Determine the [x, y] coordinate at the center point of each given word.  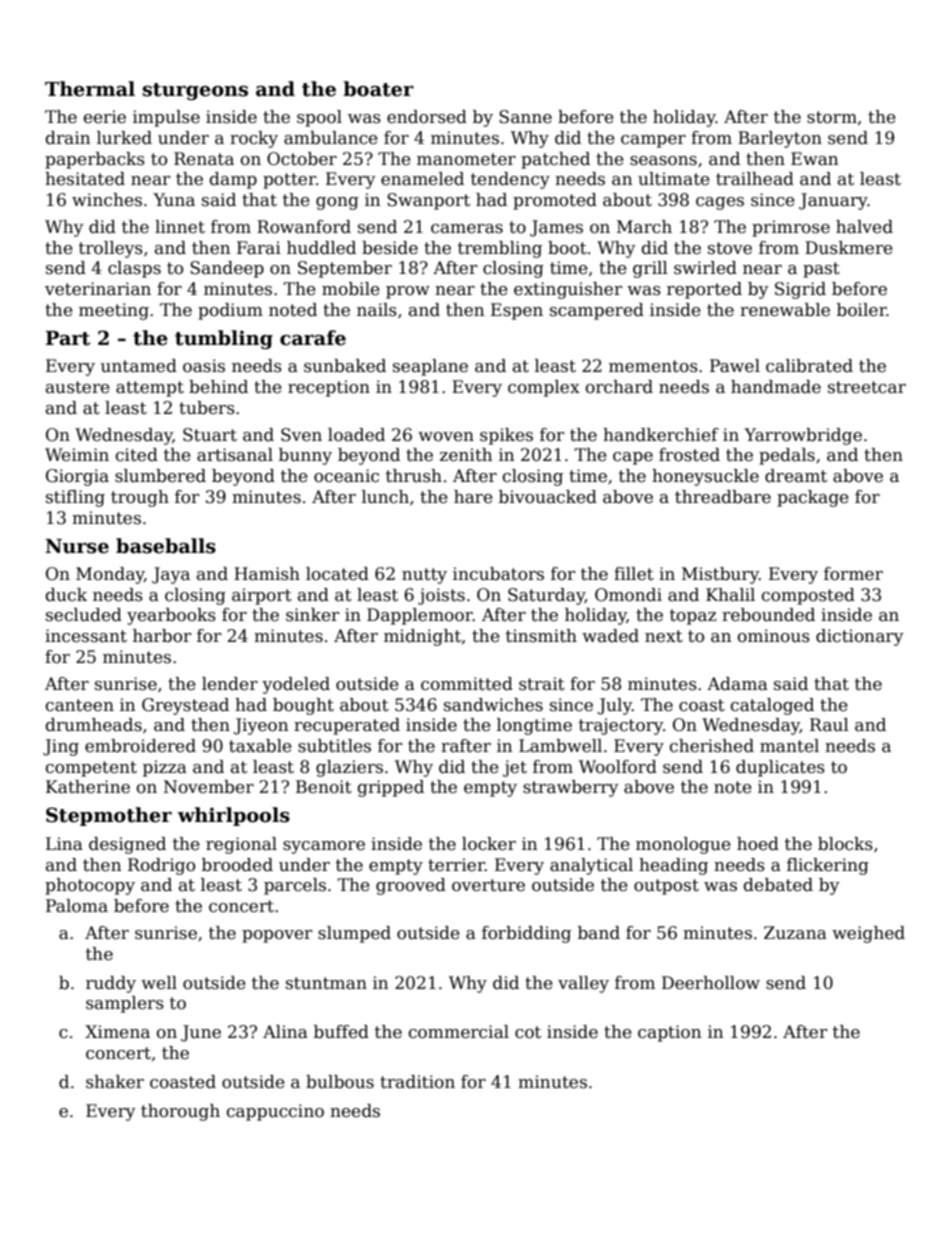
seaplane [430, 367]
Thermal [90, 89]
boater [378, 89]
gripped [391, 788]
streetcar [867, 387]
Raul [829, 725]
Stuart [210, 435]
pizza [165, 768]
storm [832, 117]
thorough [180, 1112]
